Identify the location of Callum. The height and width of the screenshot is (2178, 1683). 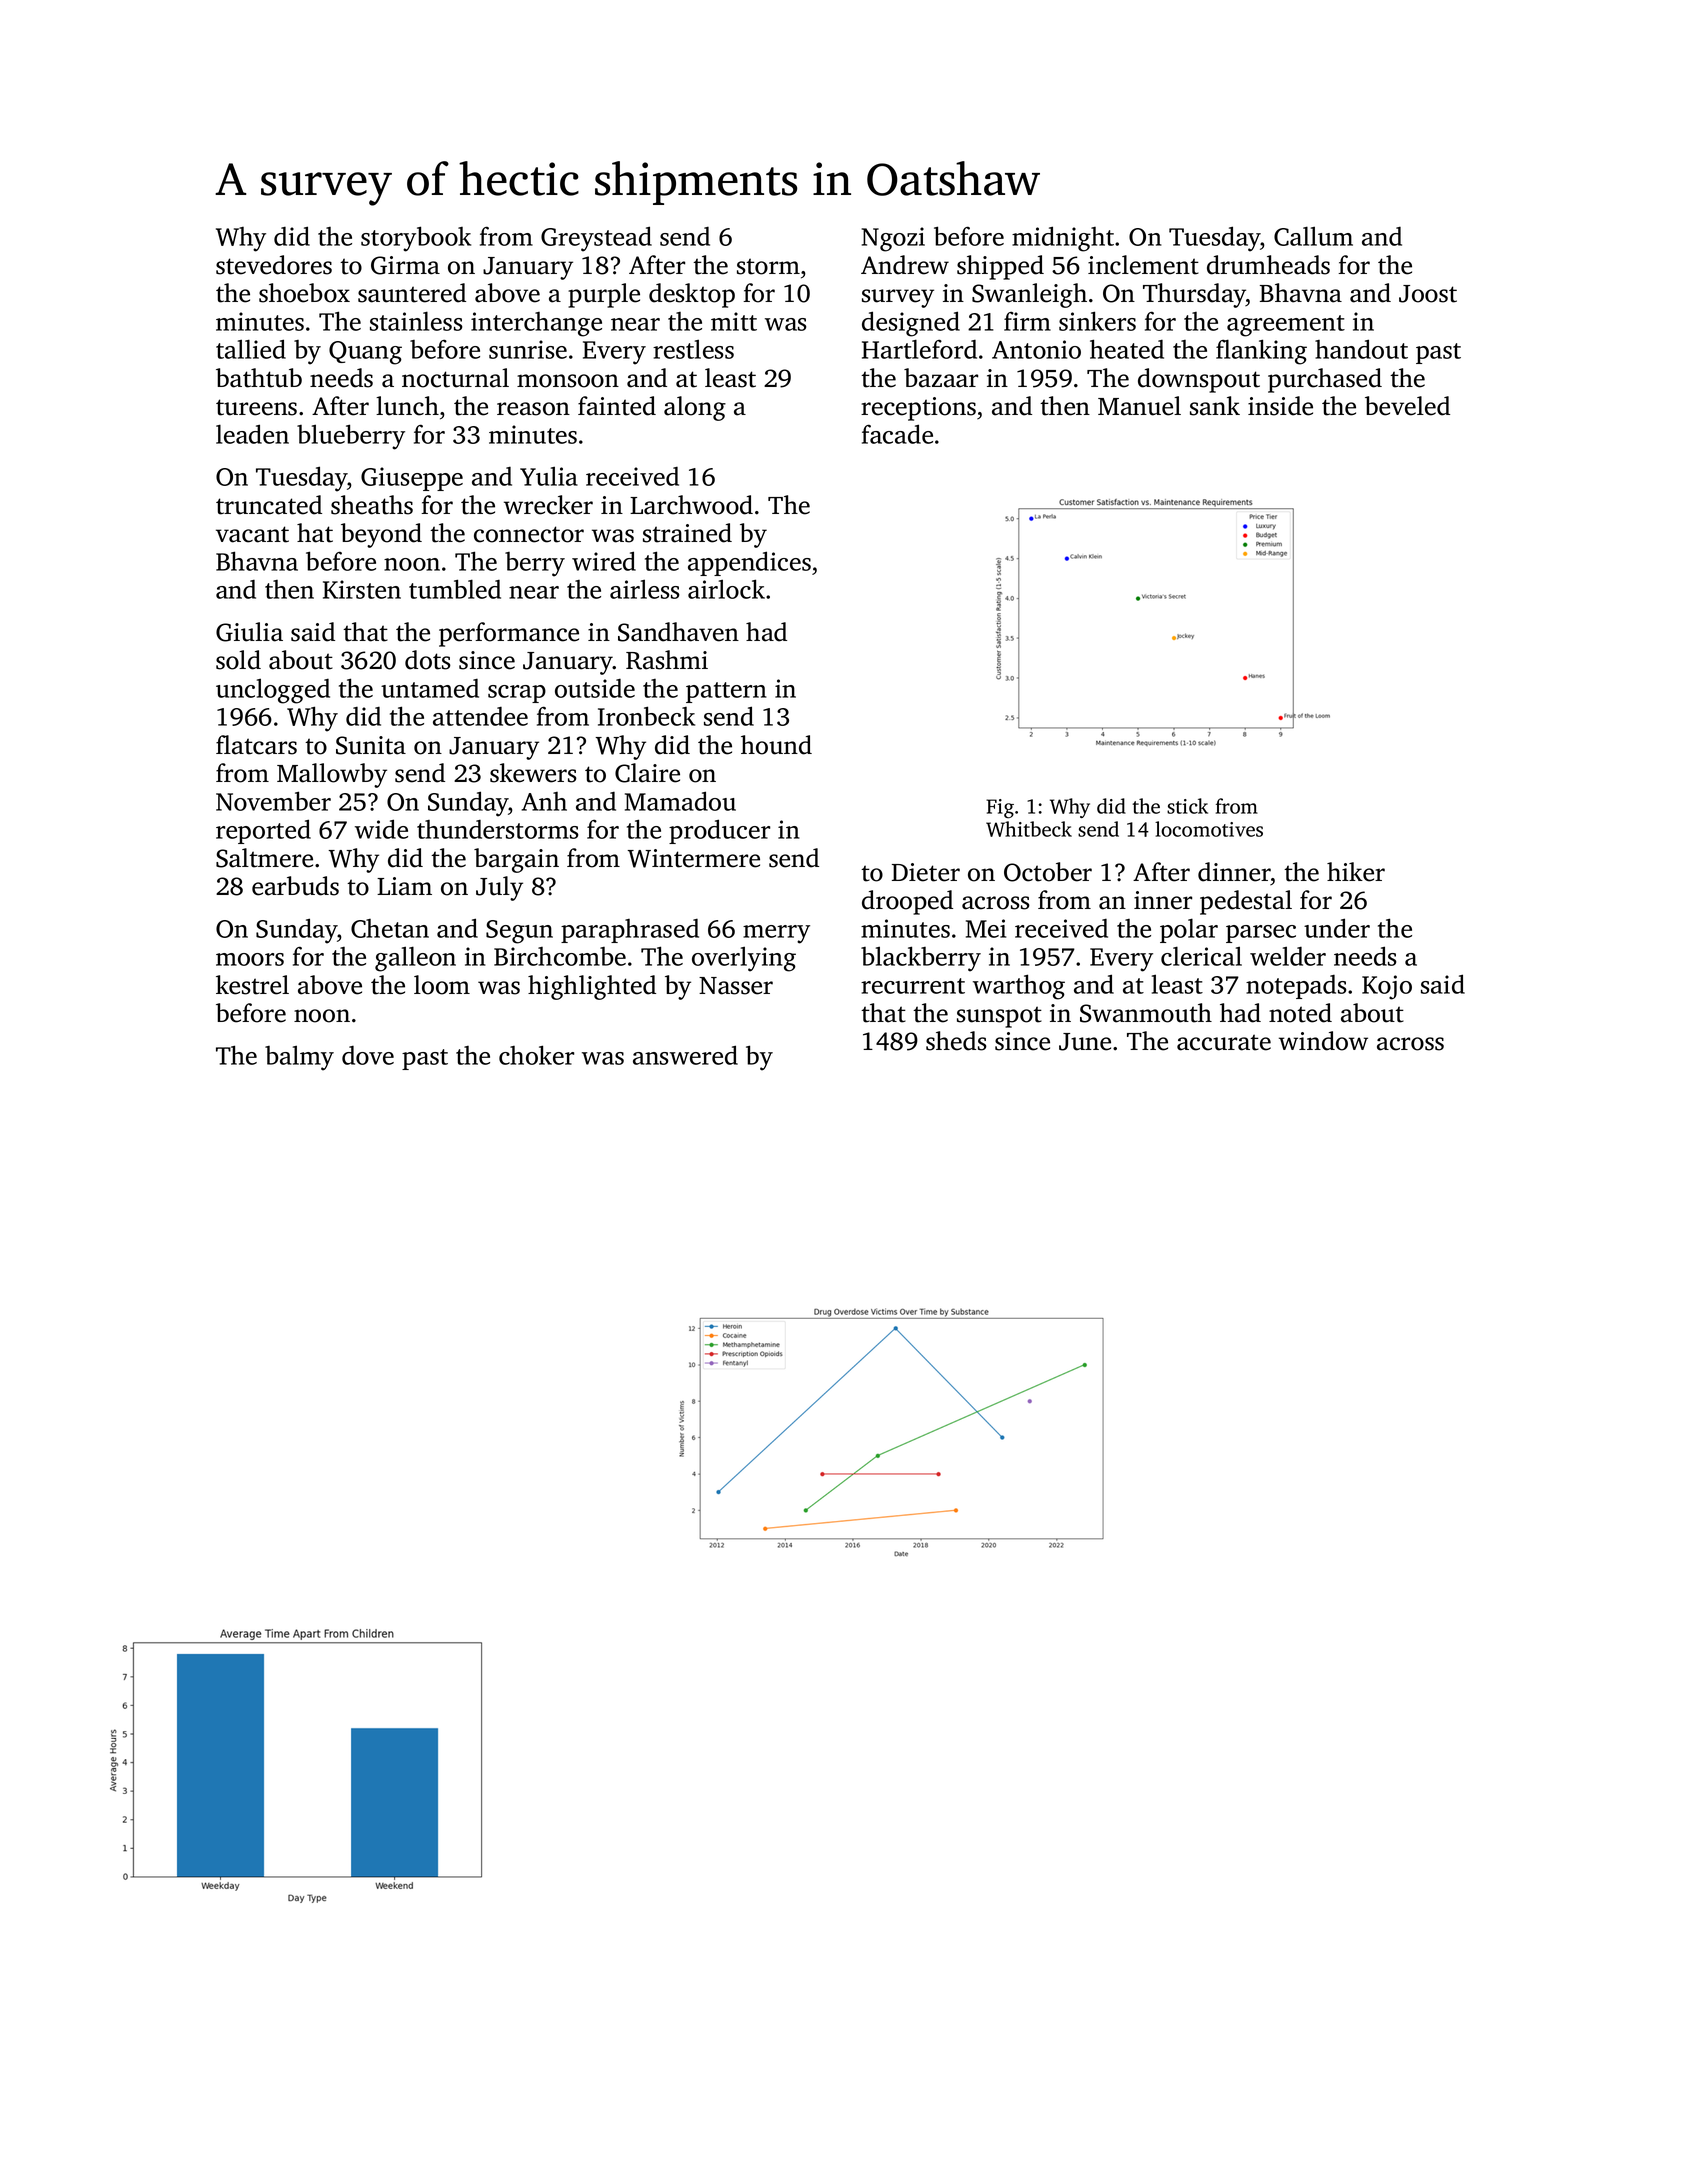
(1313, 236).
